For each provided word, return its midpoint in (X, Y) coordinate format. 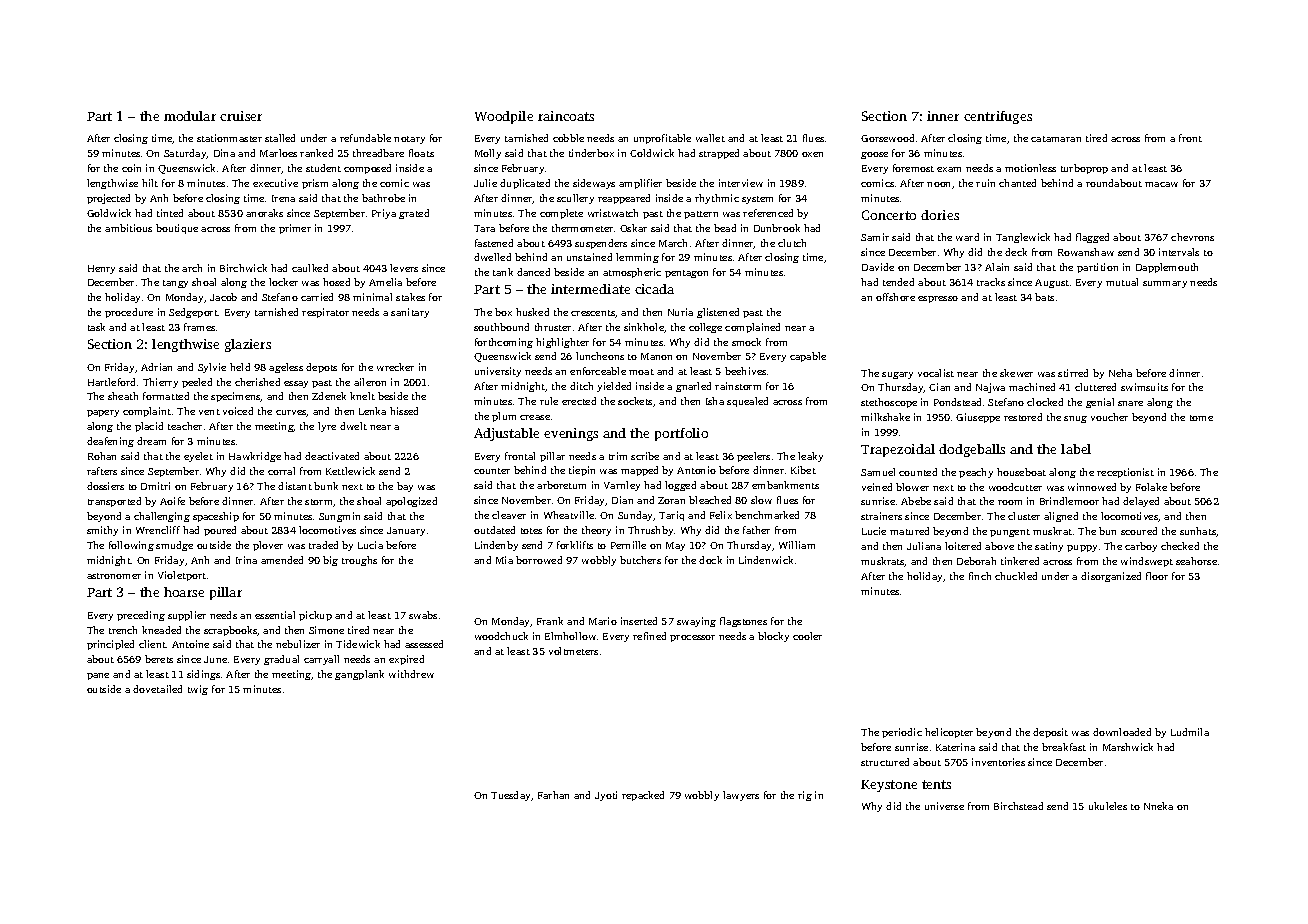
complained (752, 328)
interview (741, 183)
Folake (1151, 487)
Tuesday (510, 796)
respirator (325, 313)
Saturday (185, 154)
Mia (504, 560)
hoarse (184, 592)
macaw (1161, 184)
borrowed (539, 560)
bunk (326, 486)
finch (980, 576)
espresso (938, 299)
